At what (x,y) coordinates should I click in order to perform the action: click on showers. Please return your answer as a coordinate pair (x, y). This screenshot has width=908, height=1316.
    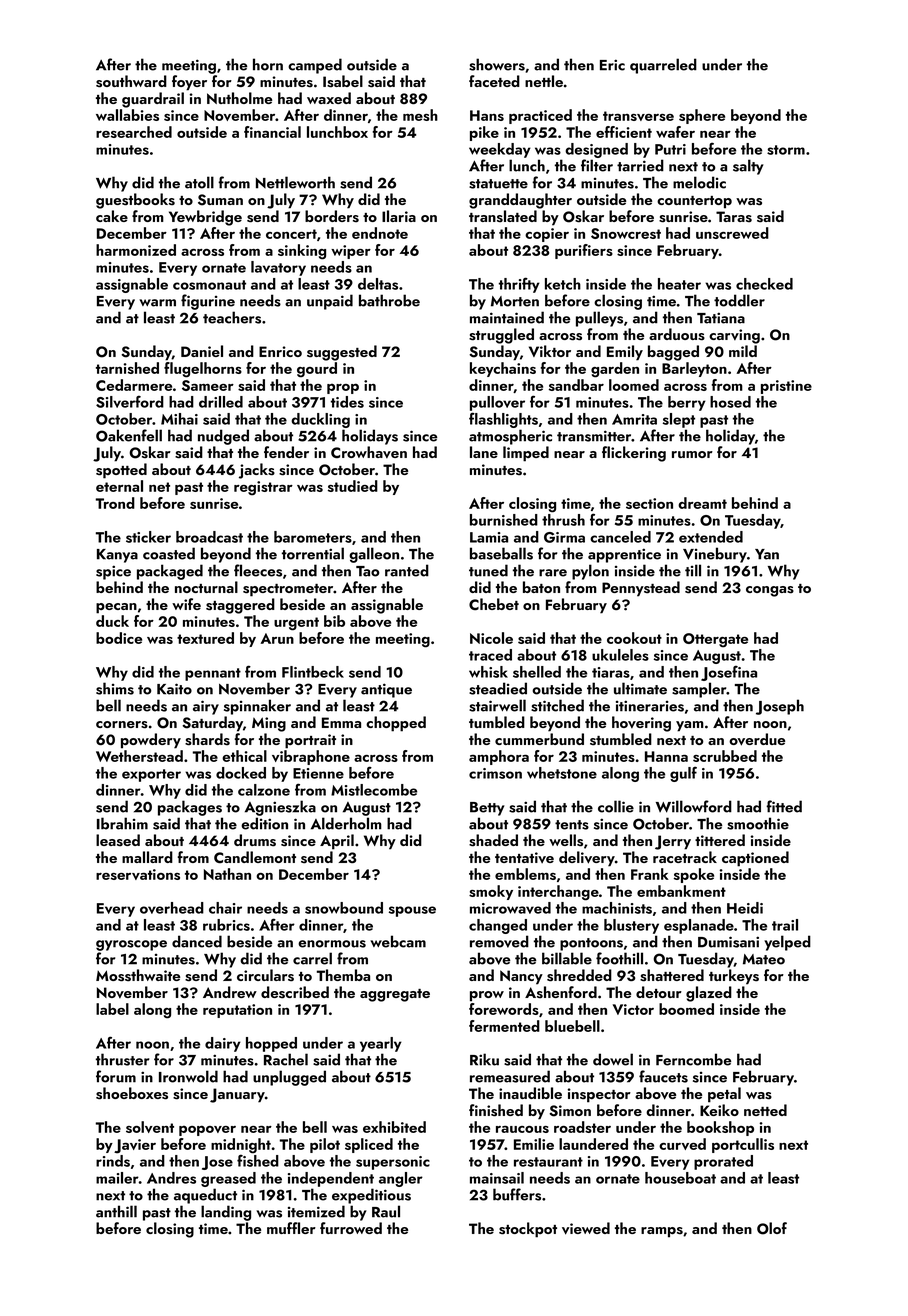
    Looking at the image, I should click on (497, 64).
